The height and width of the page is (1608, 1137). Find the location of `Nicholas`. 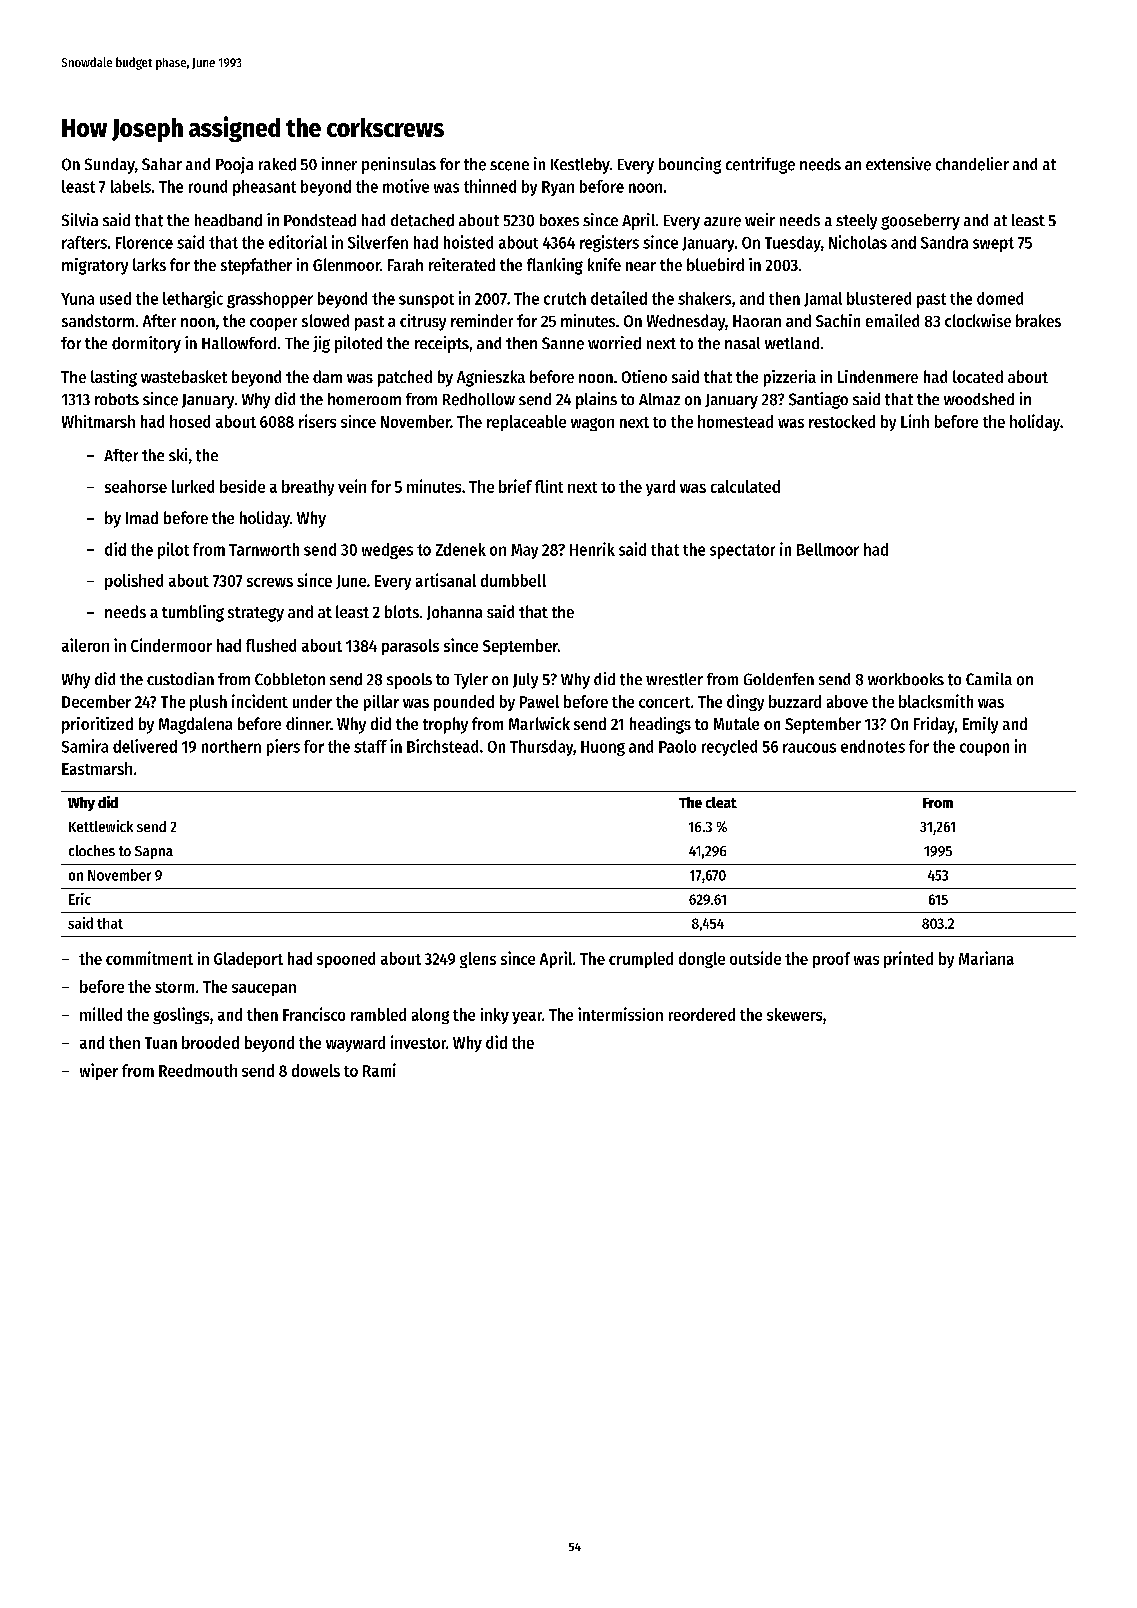

Nicholas is located at coordinates (858, 242).
